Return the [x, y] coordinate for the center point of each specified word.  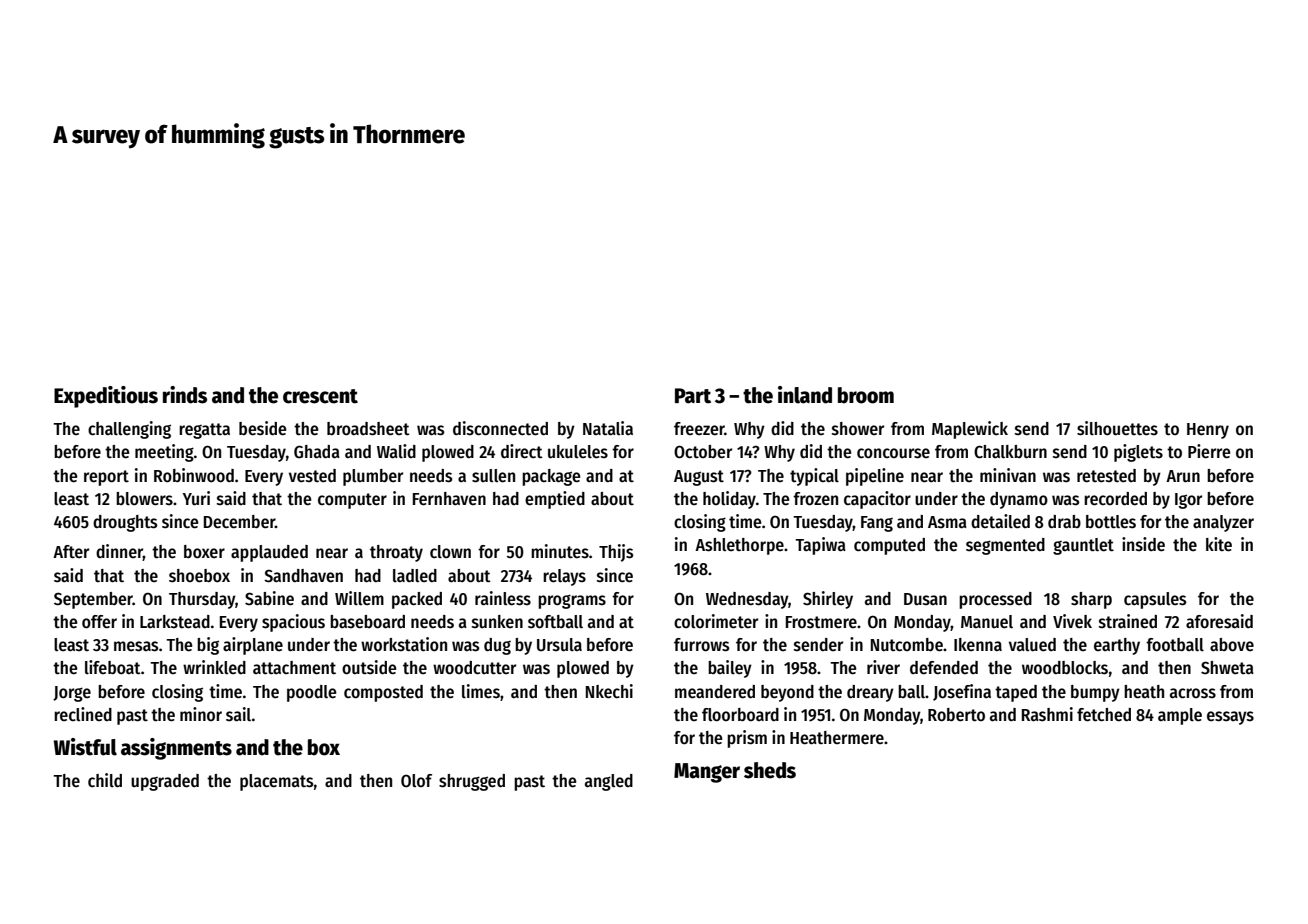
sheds [770, 770]
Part [693, 396]
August [699, 478]
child [105, 780]
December [239, 522]
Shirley [828, 600]
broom [866, 395]
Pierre [1209, 451]
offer [99, 622]
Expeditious [106, 397]
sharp [1091, 600]
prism [747, 739]
